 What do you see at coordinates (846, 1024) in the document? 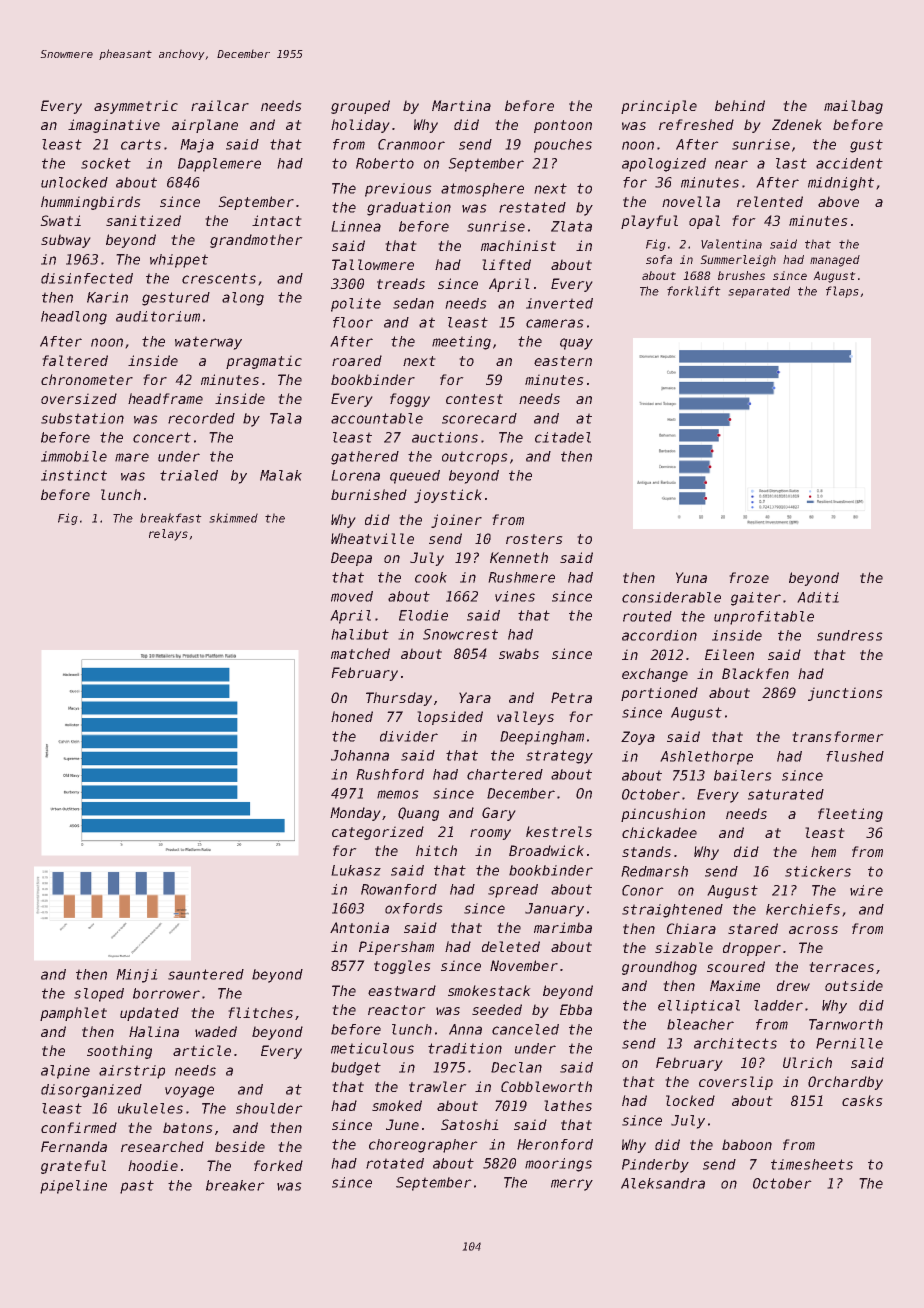
I see `Tarnworth` at bounding box center [846, 1024].
